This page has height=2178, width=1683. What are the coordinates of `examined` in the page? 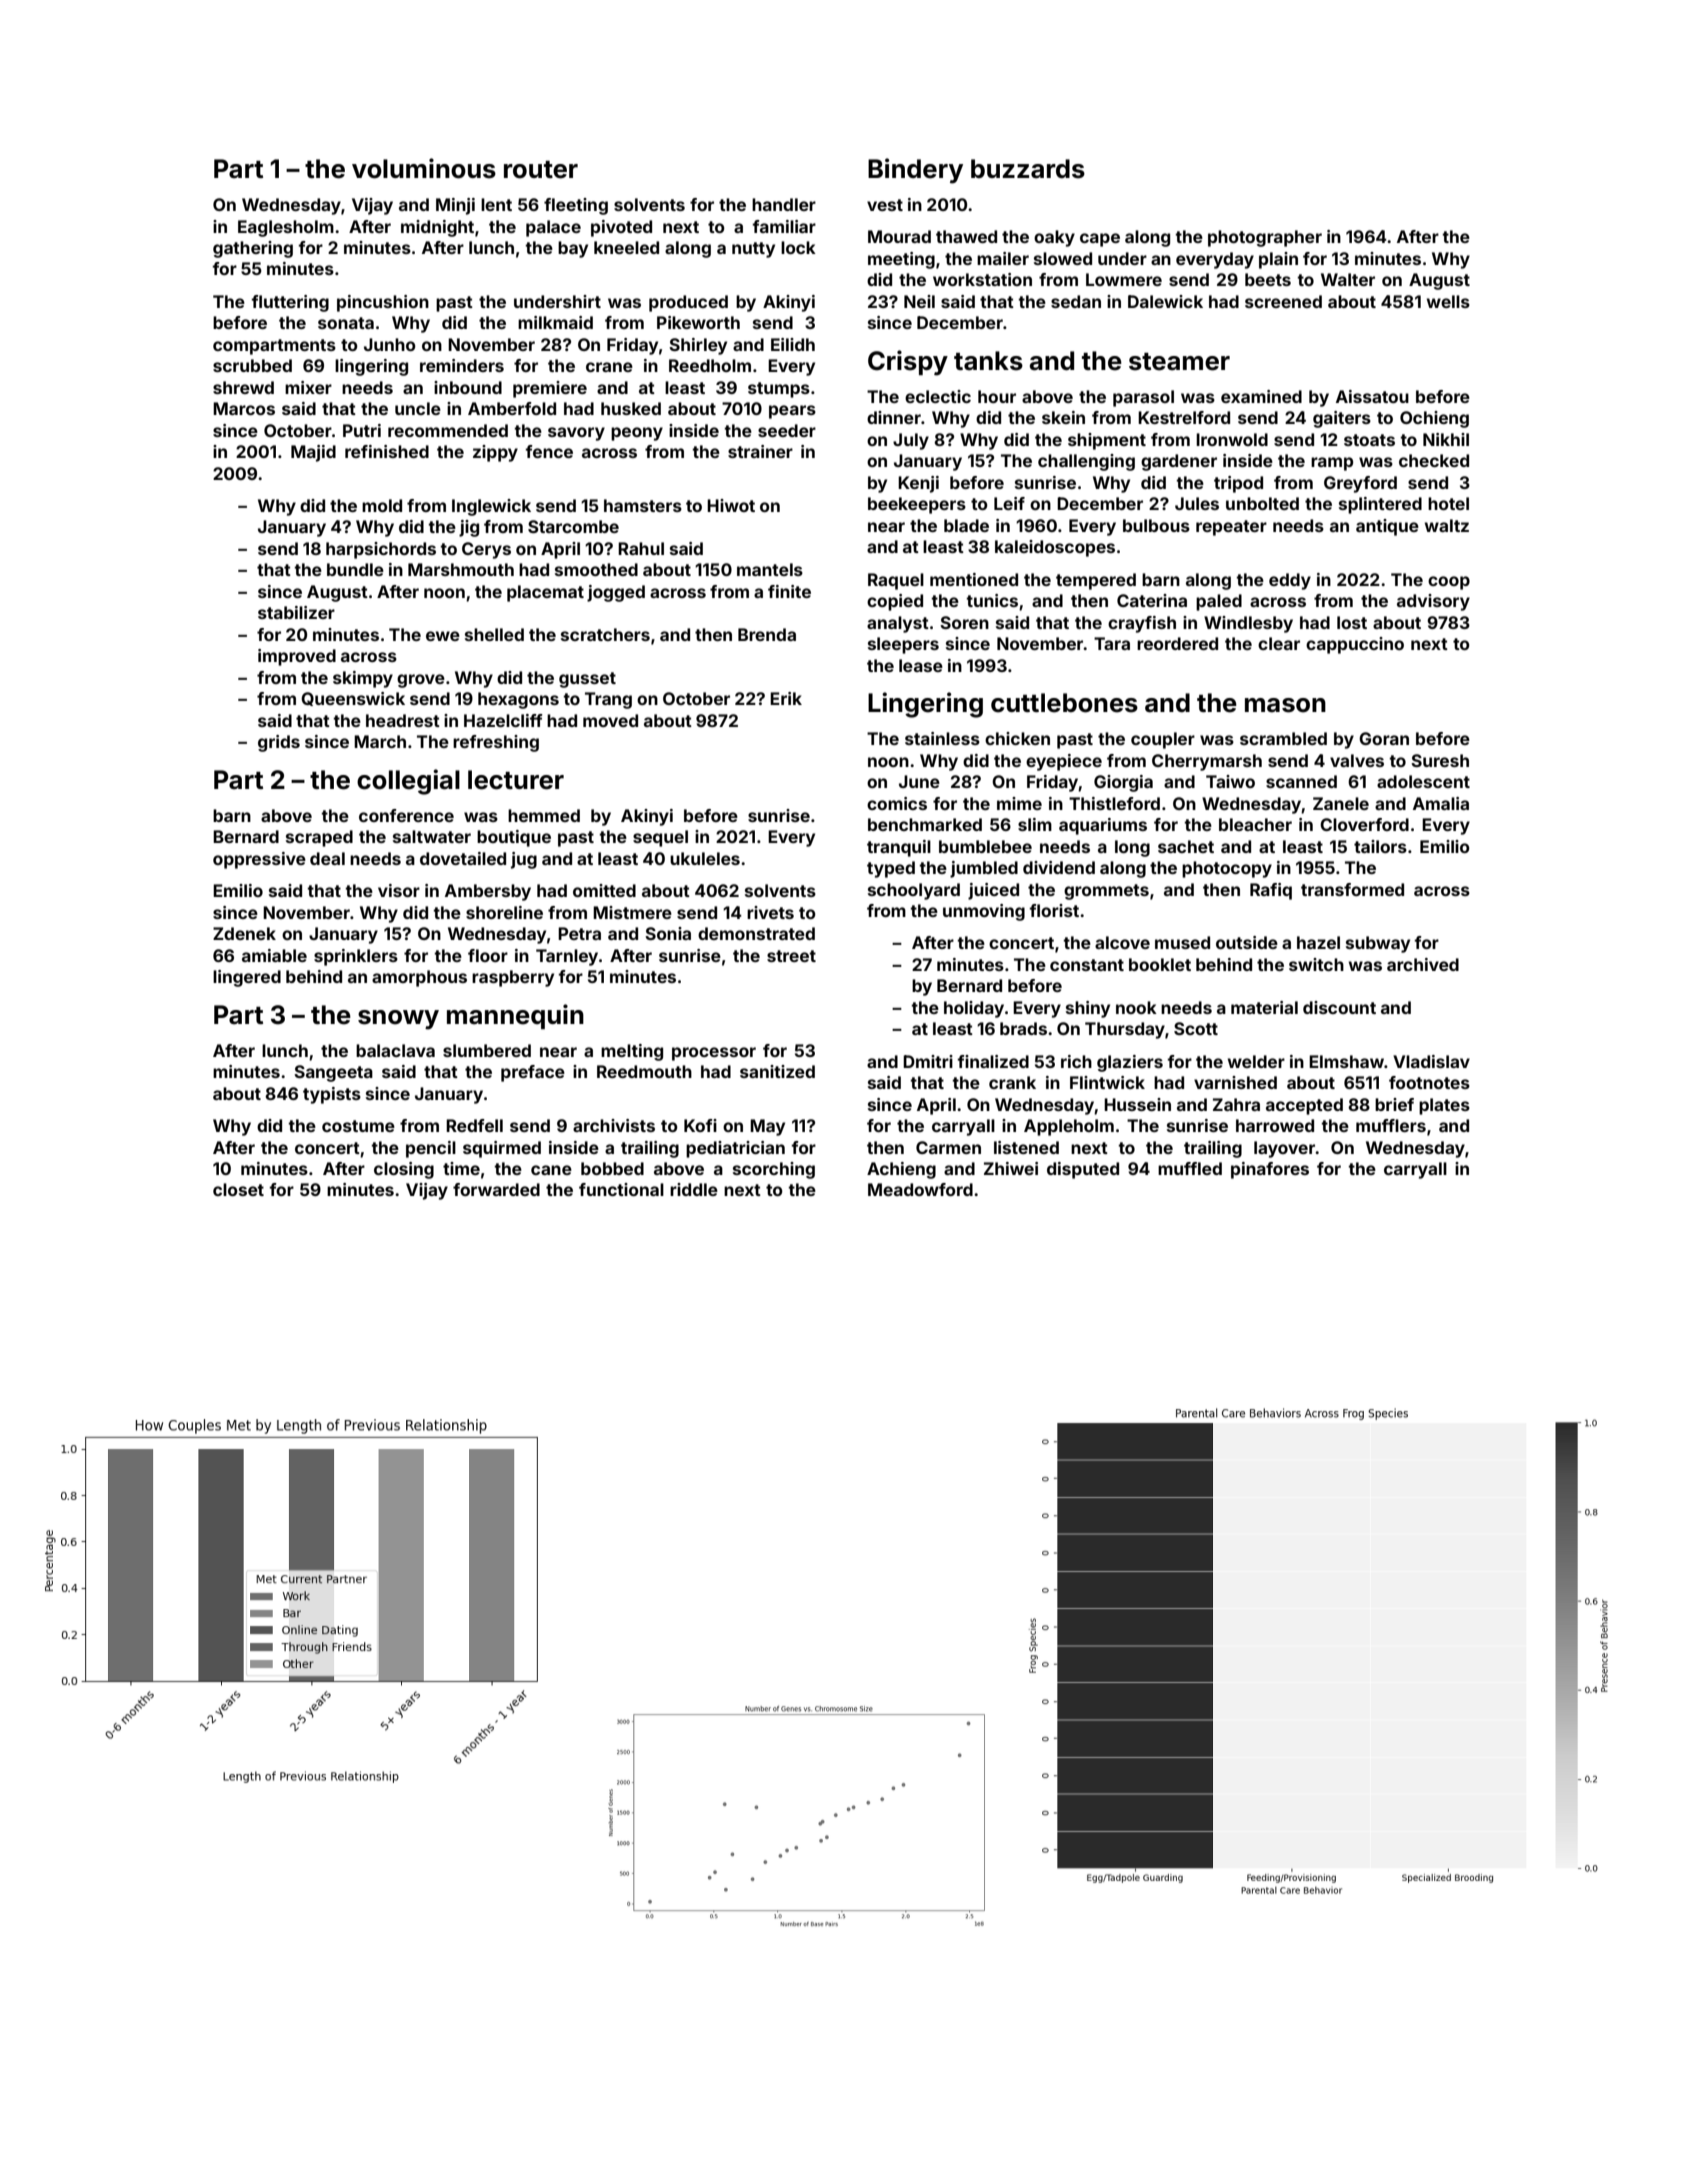 It's located at (1261, 396).
